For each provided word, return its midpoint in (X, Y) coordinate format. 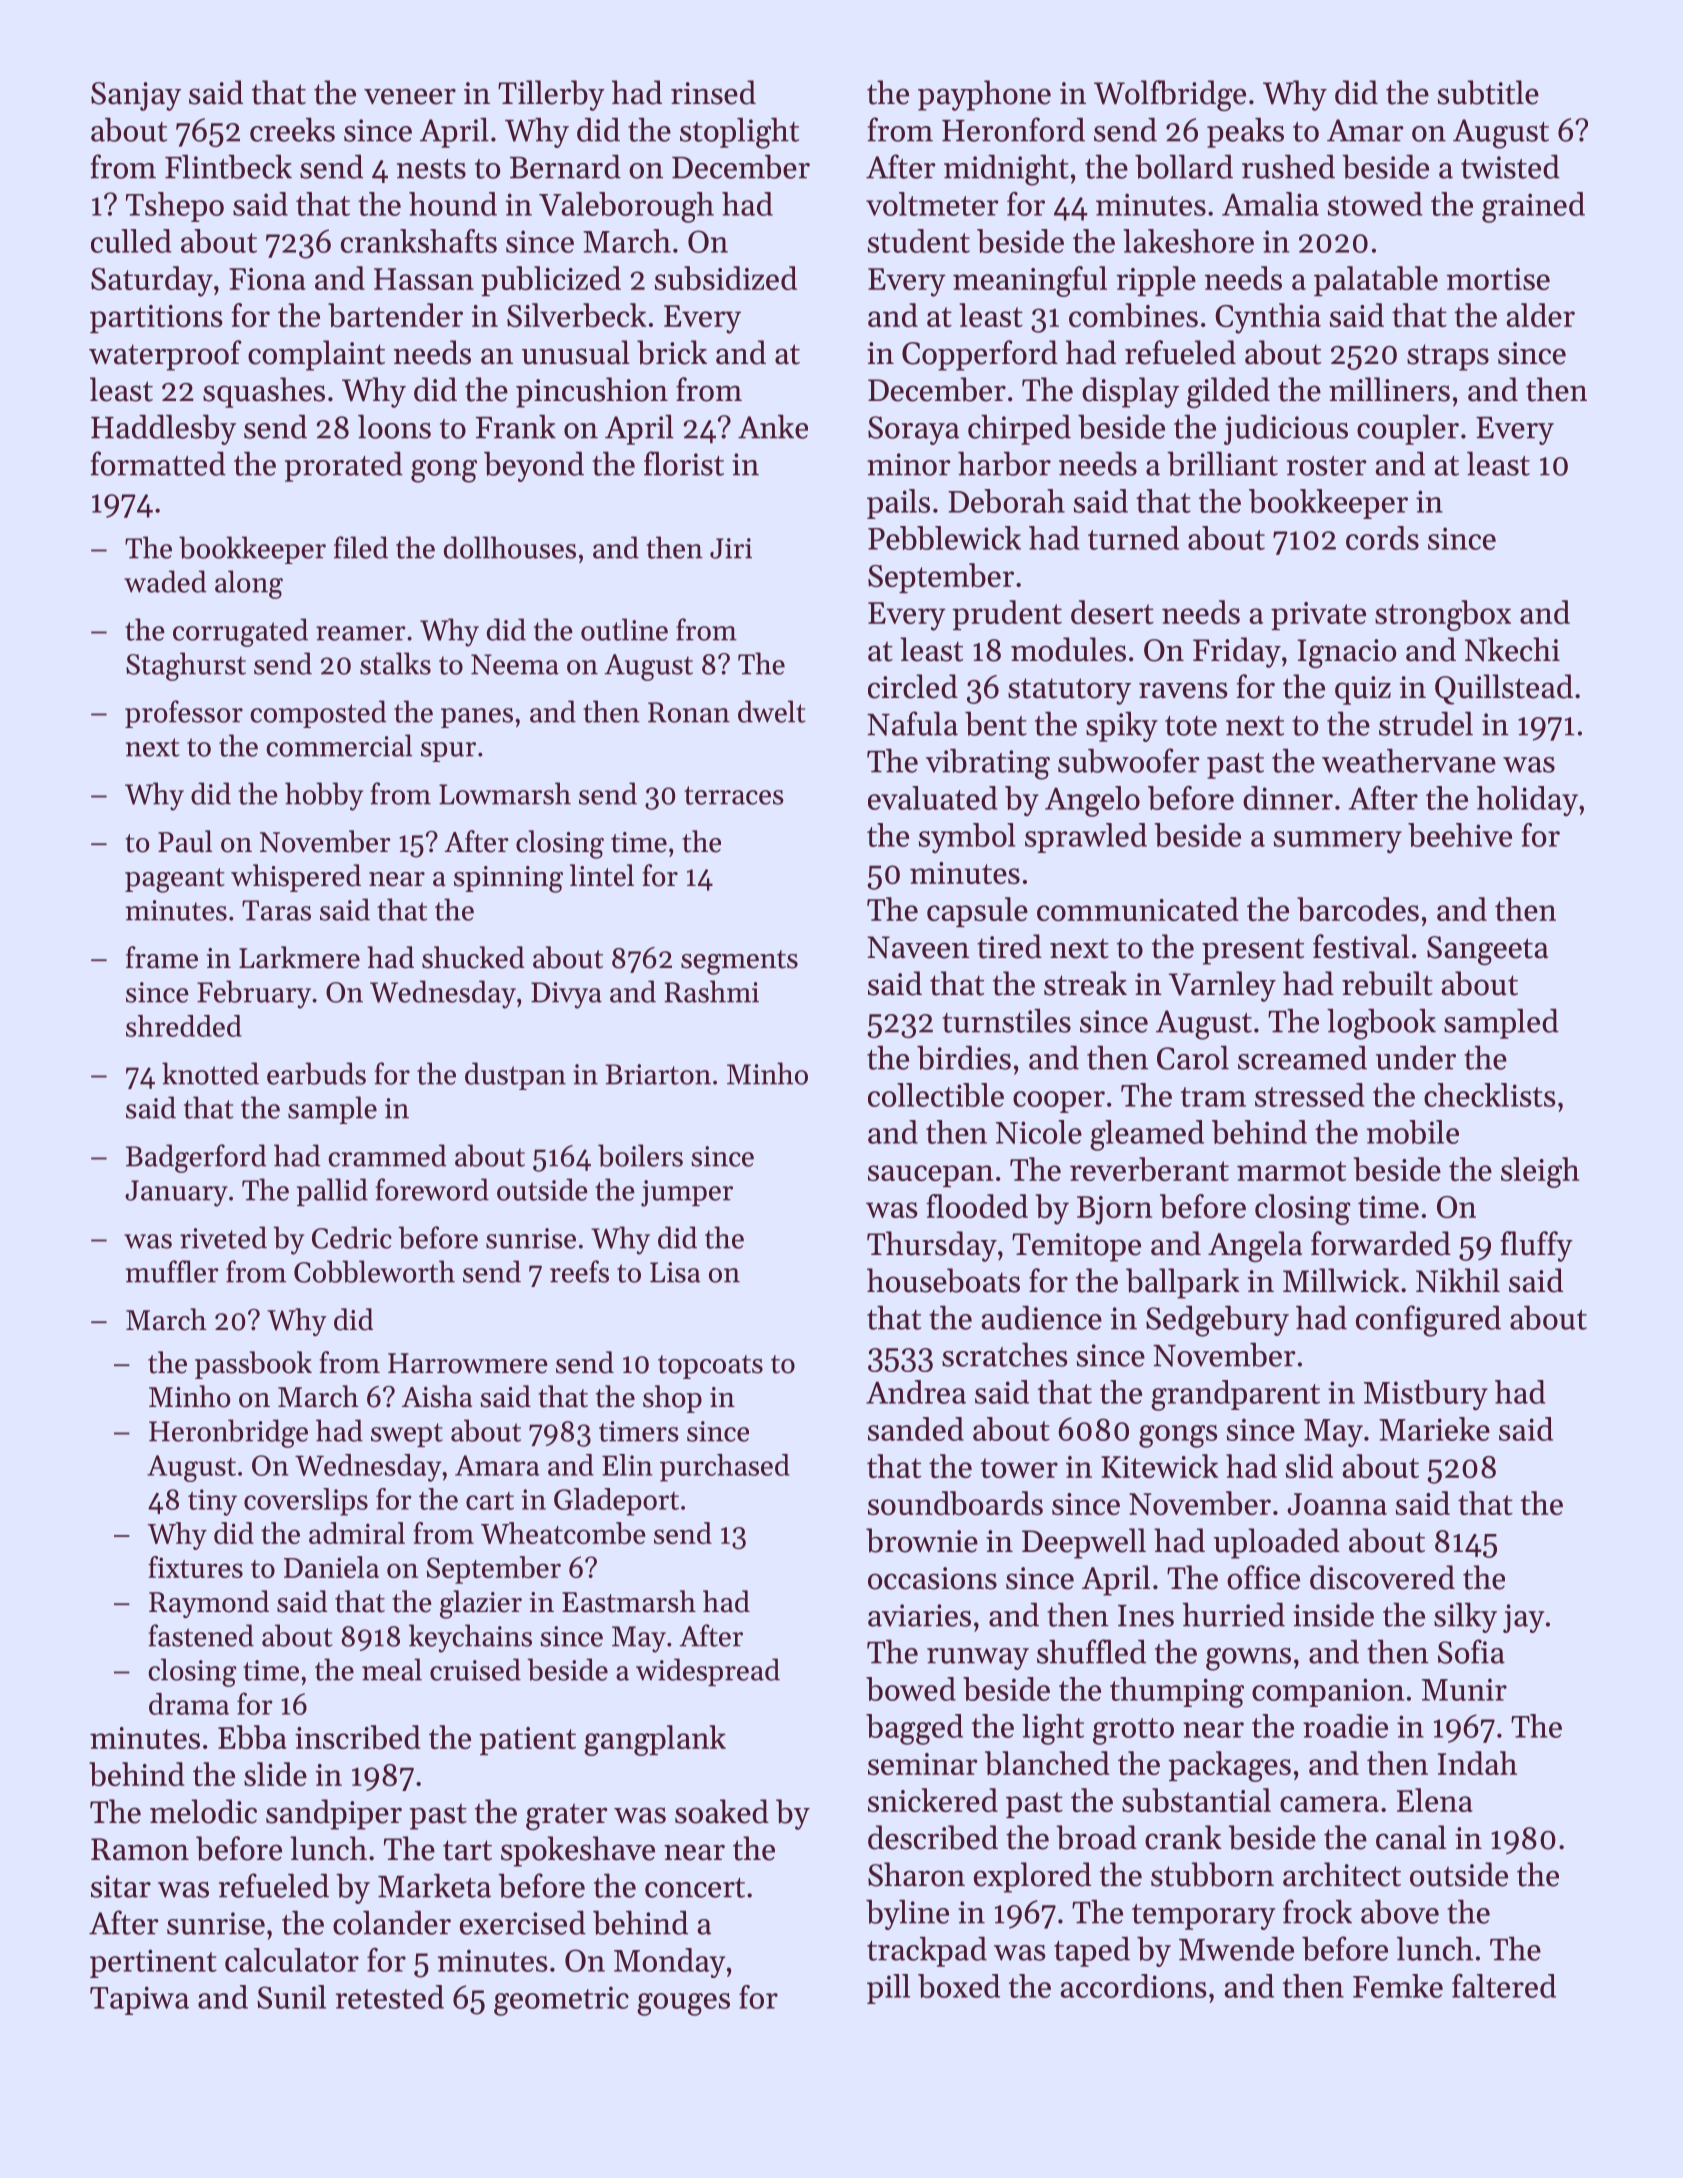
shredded (184, 1026)
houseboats (943, 1280)
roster (1326, 466)
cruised (475, 1669)
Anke (773, 426)
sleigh (1540, 1172)
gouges (683, 2004)
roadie (1345, 1726)
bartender (395, 315)
